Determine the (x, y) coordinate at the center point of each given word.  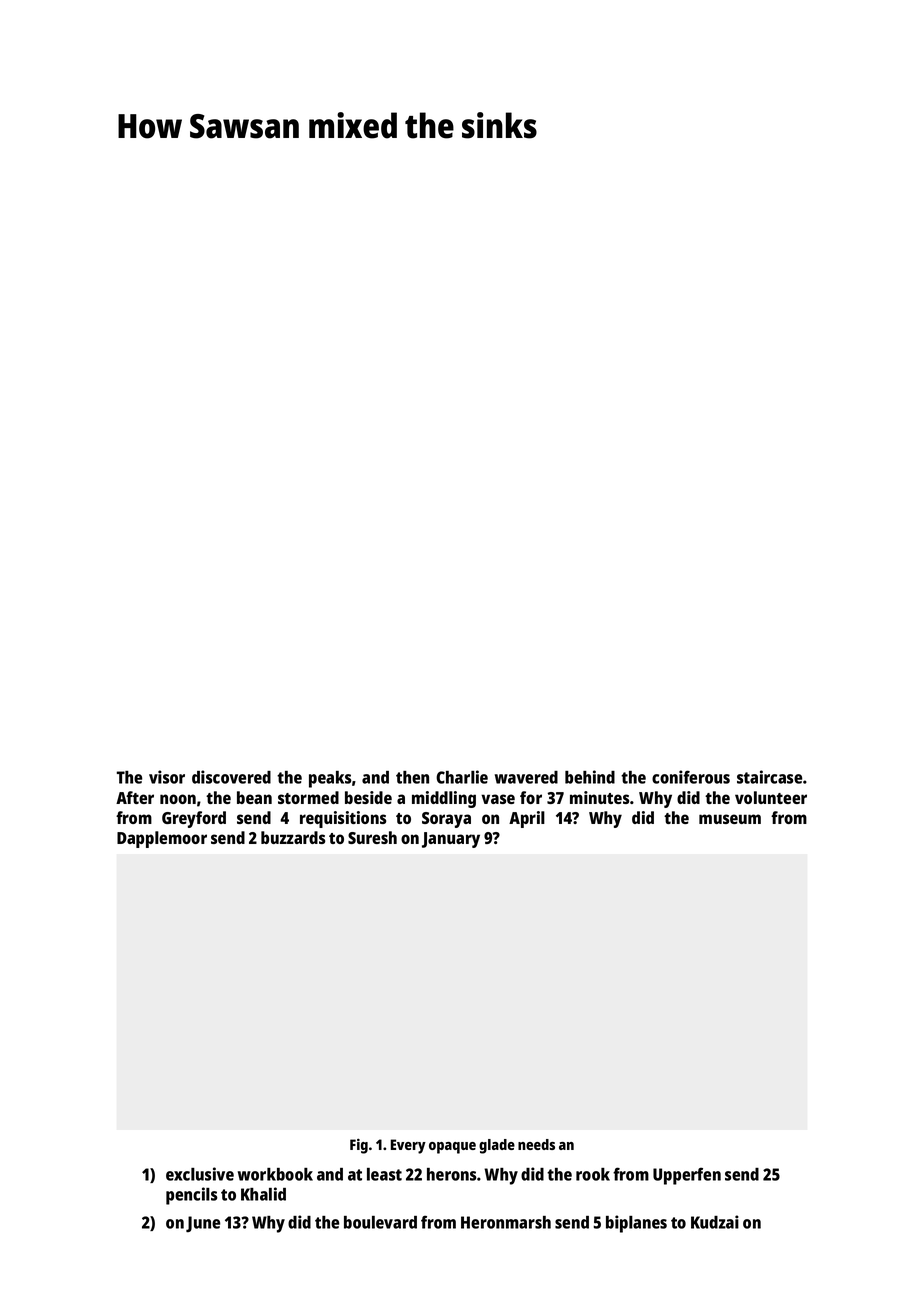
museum (730, 819)
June (203, 1224)
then (412, 777)
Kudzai (715, 1222)
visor (167, 777)
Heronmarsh (506, 1222)
